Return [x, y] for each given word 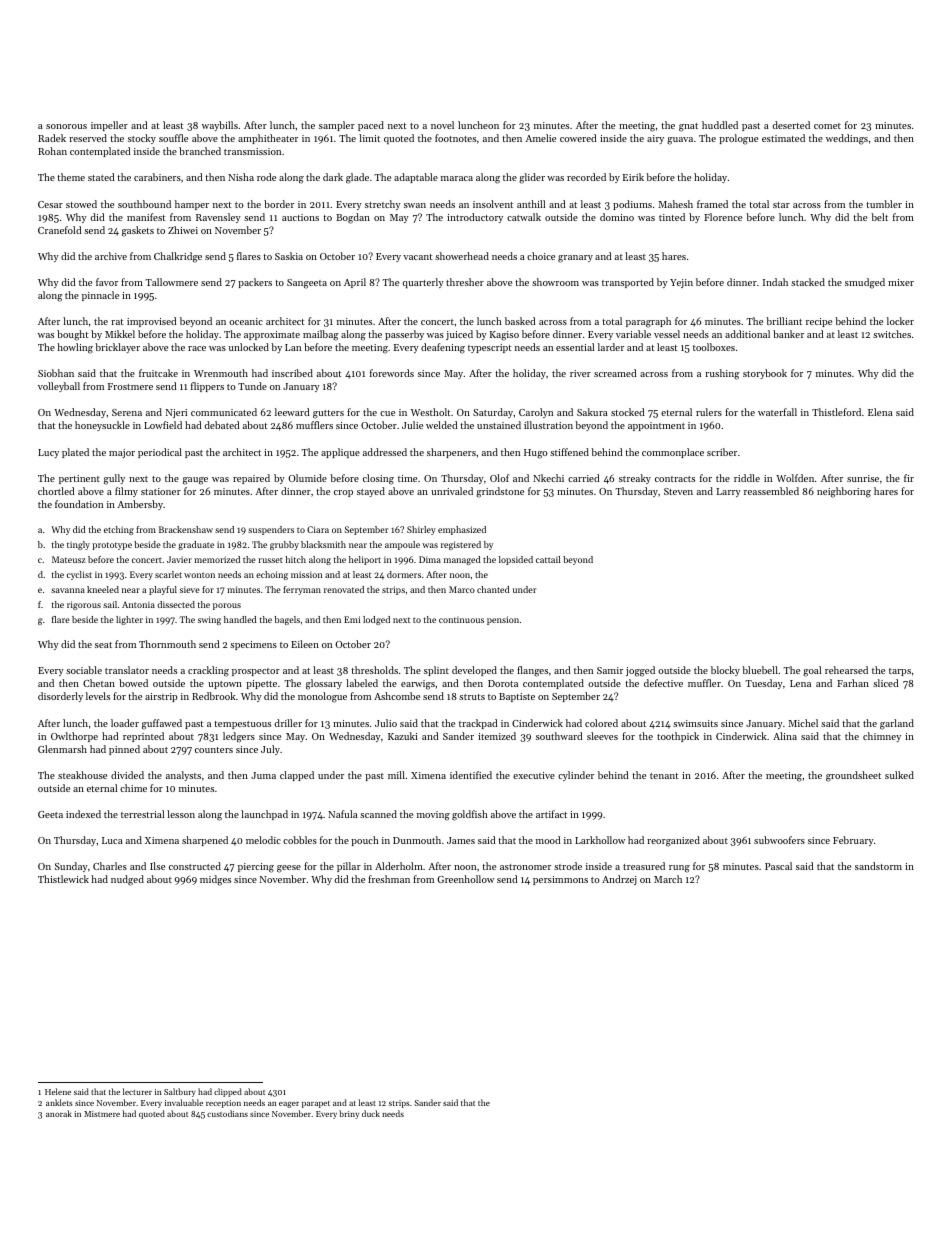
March [668, 879]
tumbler [884, 204]
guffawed [162, 724]
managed [462, 560]
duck [371, 1113]
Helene [58, 1091]
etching [119, 530]
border [279, 204]
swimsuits [695, 723]
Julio [386, 723]
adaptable [416, 178]
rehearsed [846, 670]
